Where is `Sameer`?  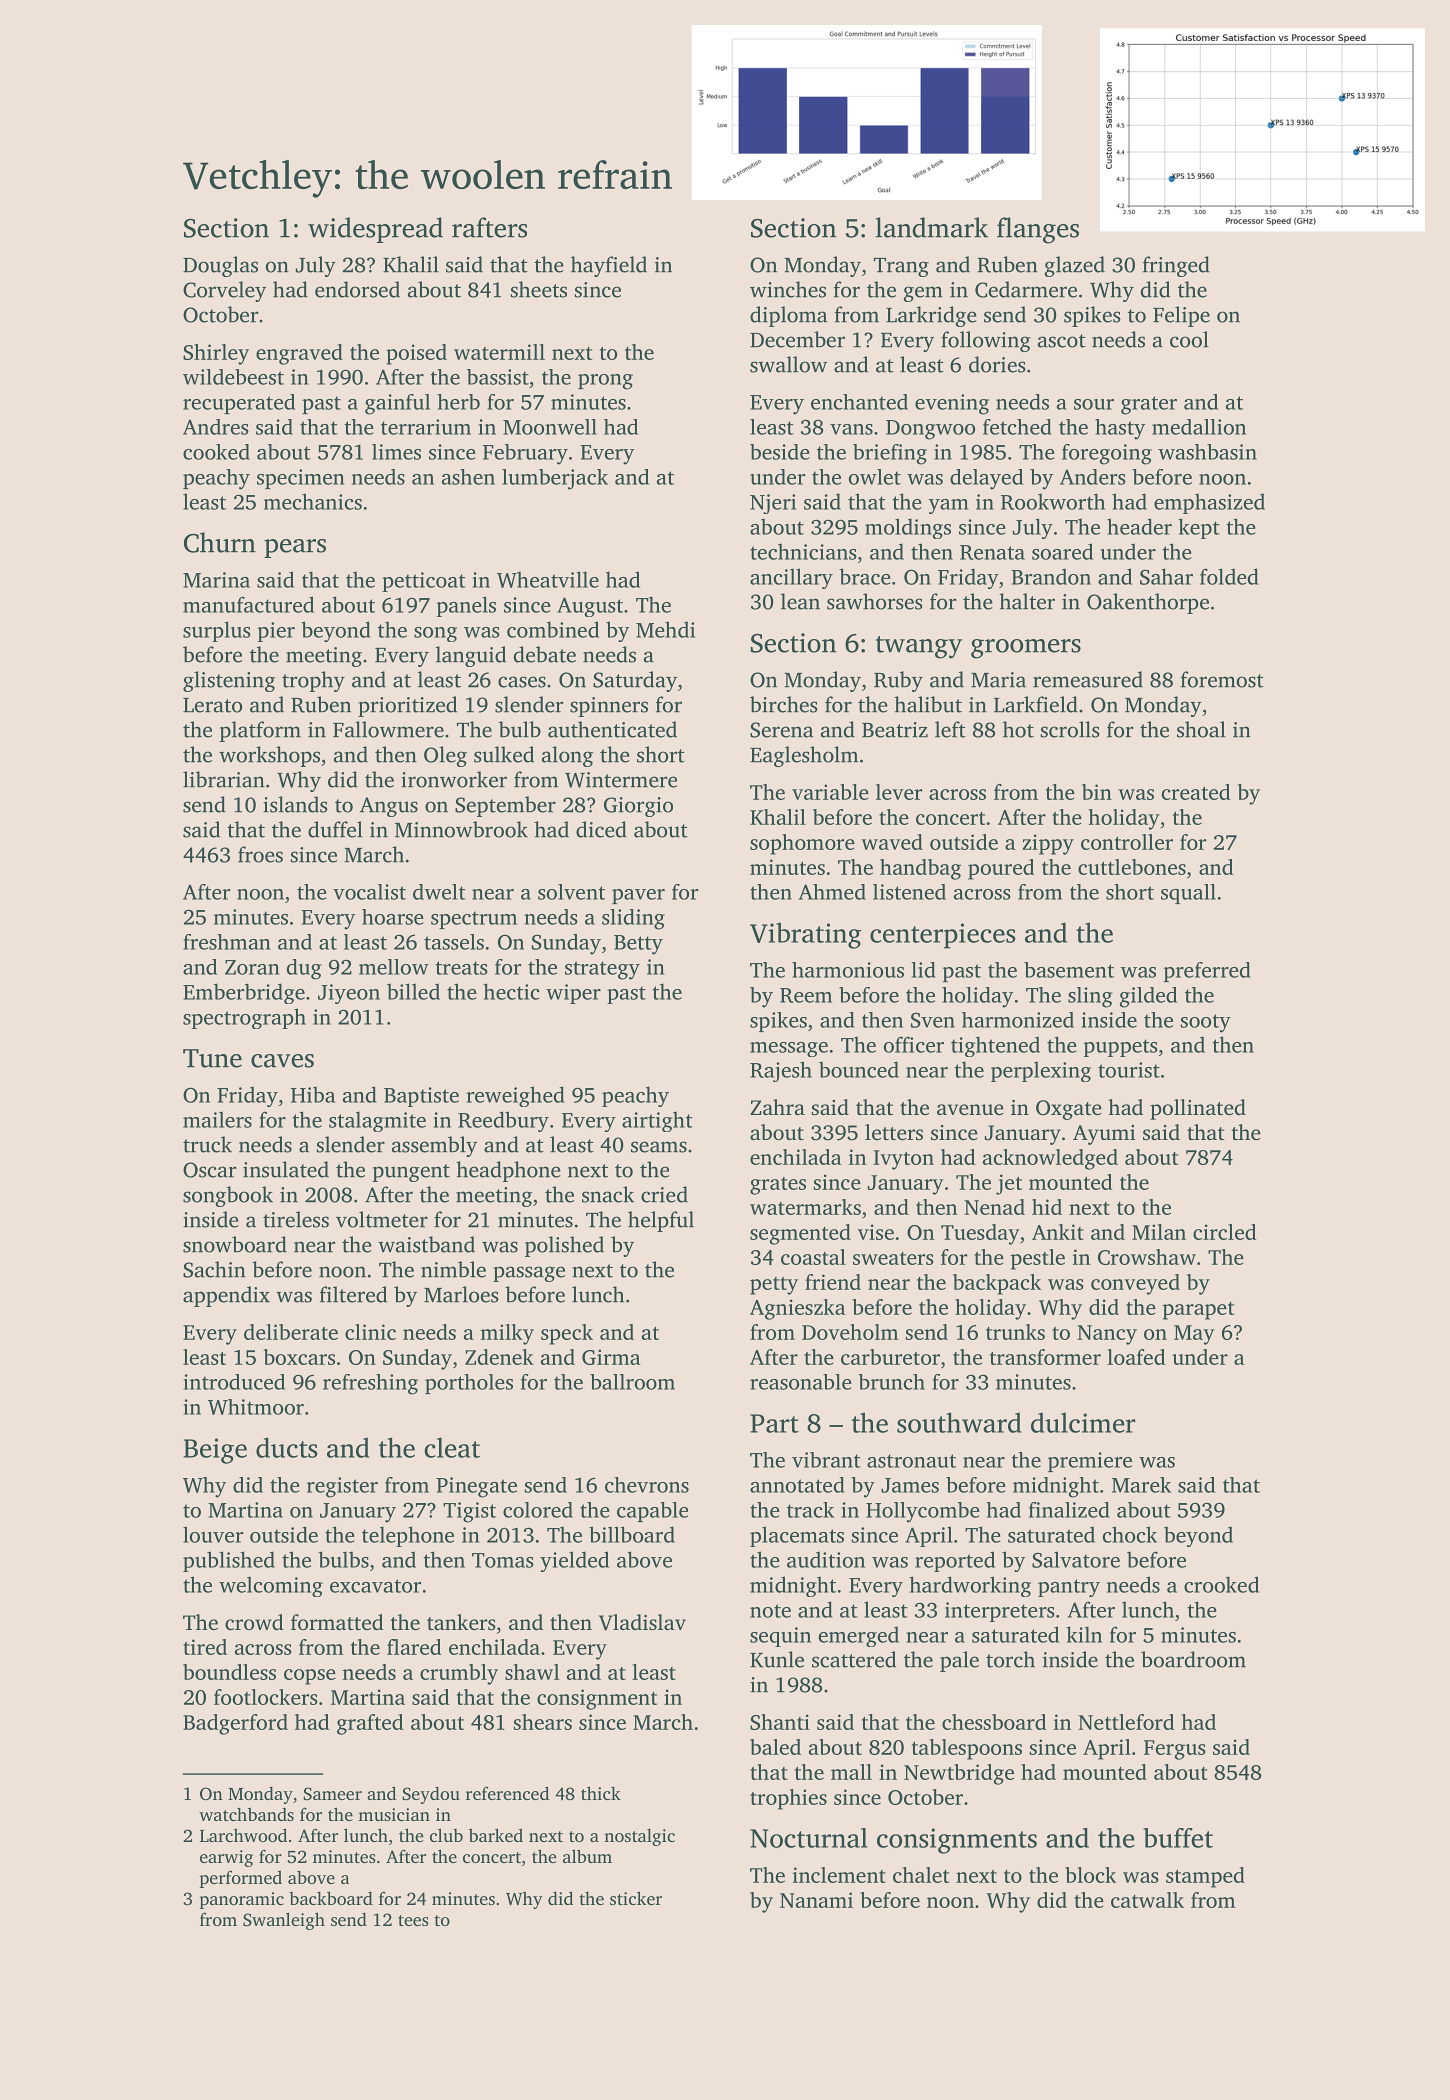
Sameer is located at coordinates (332, 1794).
